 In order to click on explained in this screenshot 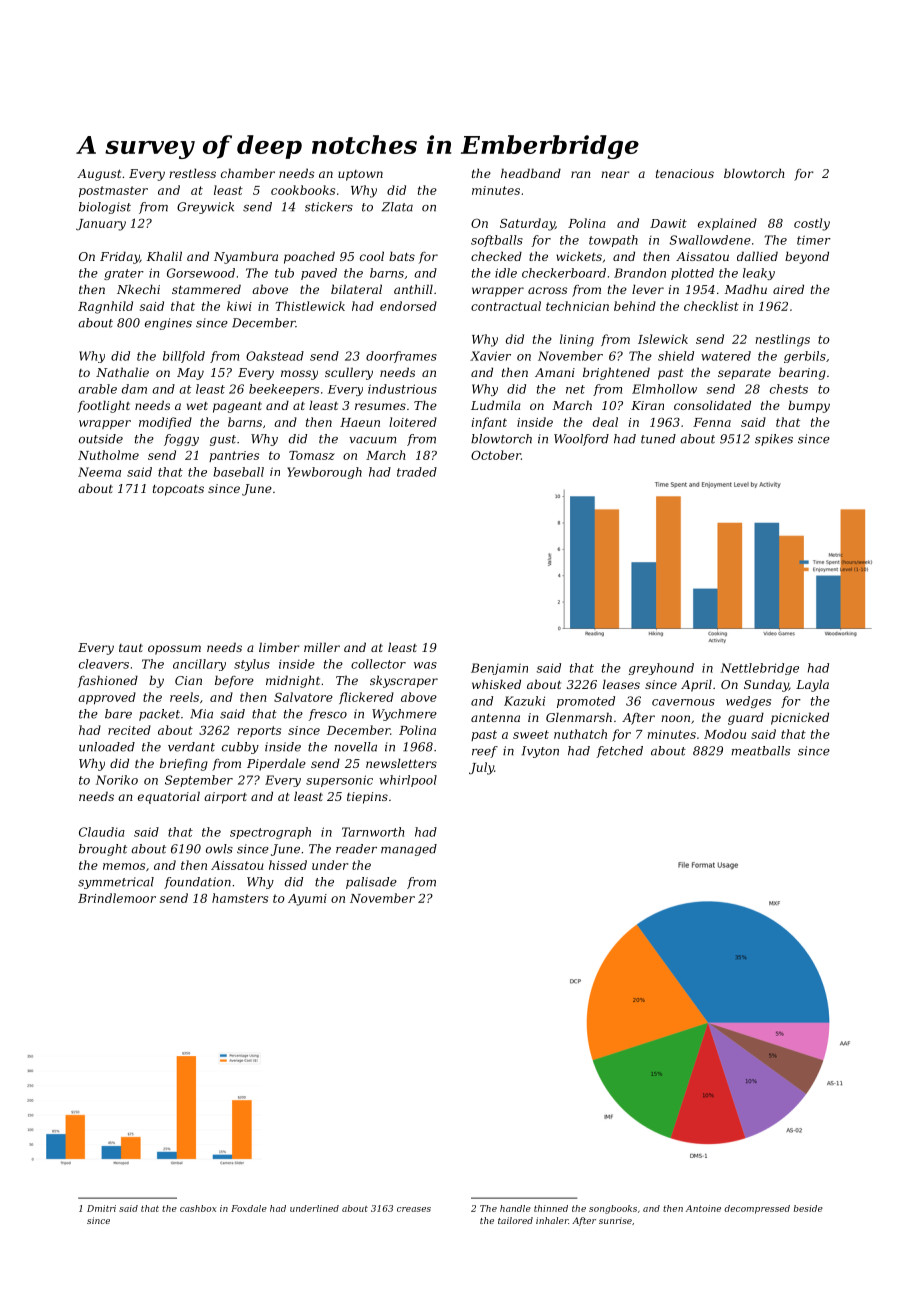, I will do `click(727, 224)`.
